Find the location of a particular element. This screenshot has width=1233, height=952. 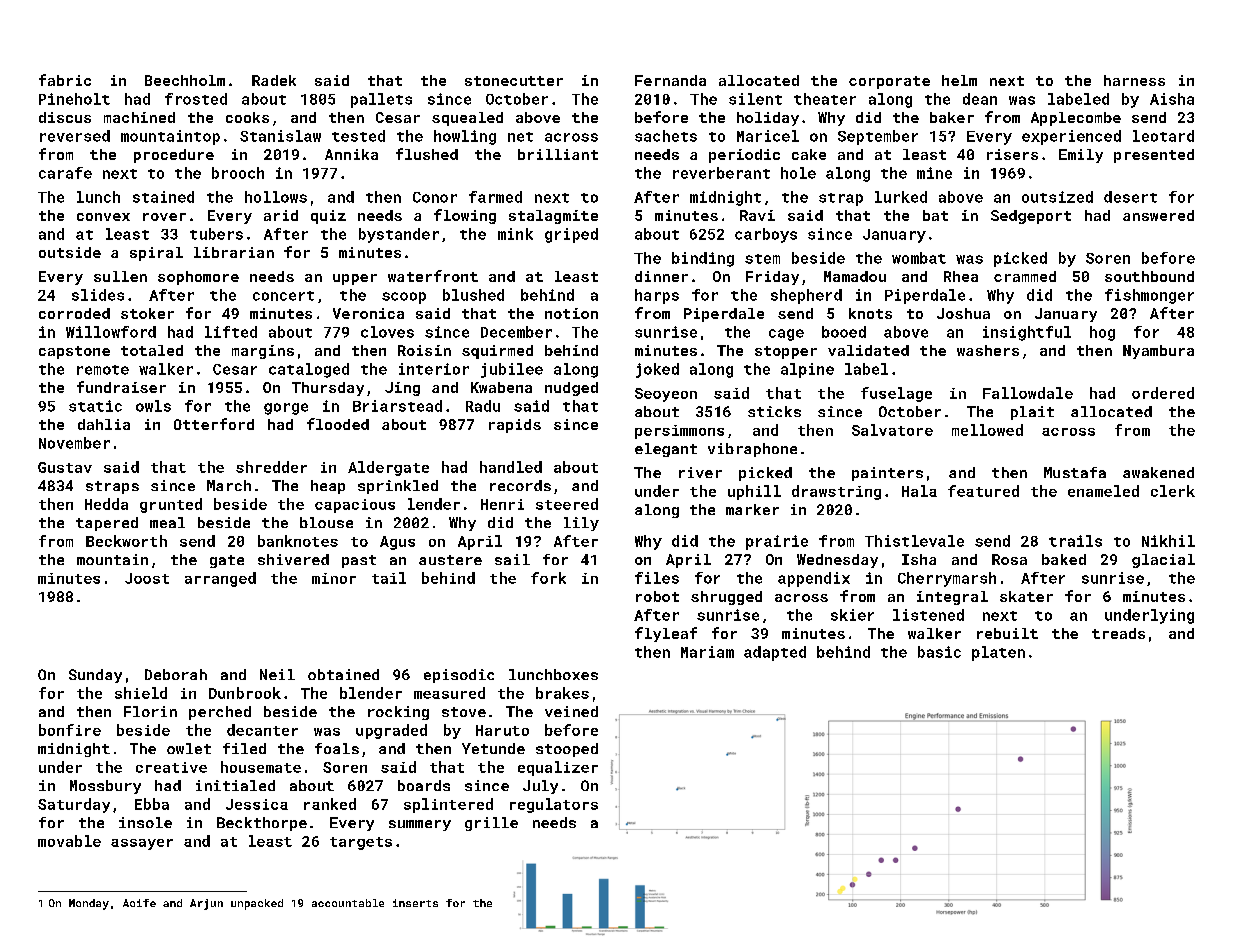

helm is located at coordinates (959, 80).
